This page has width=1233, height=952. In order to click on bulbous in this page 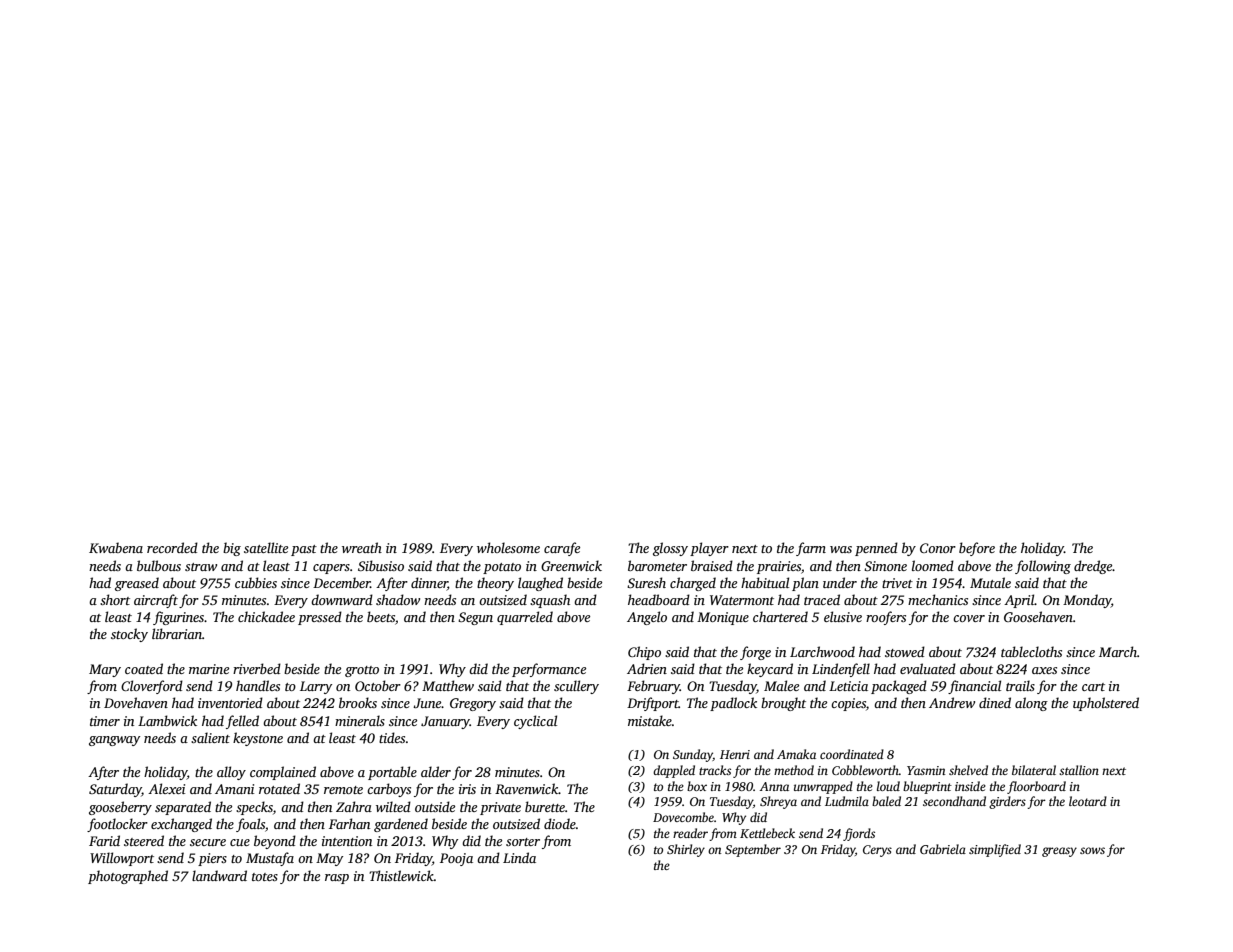, I will do `click(159, 565)`.
